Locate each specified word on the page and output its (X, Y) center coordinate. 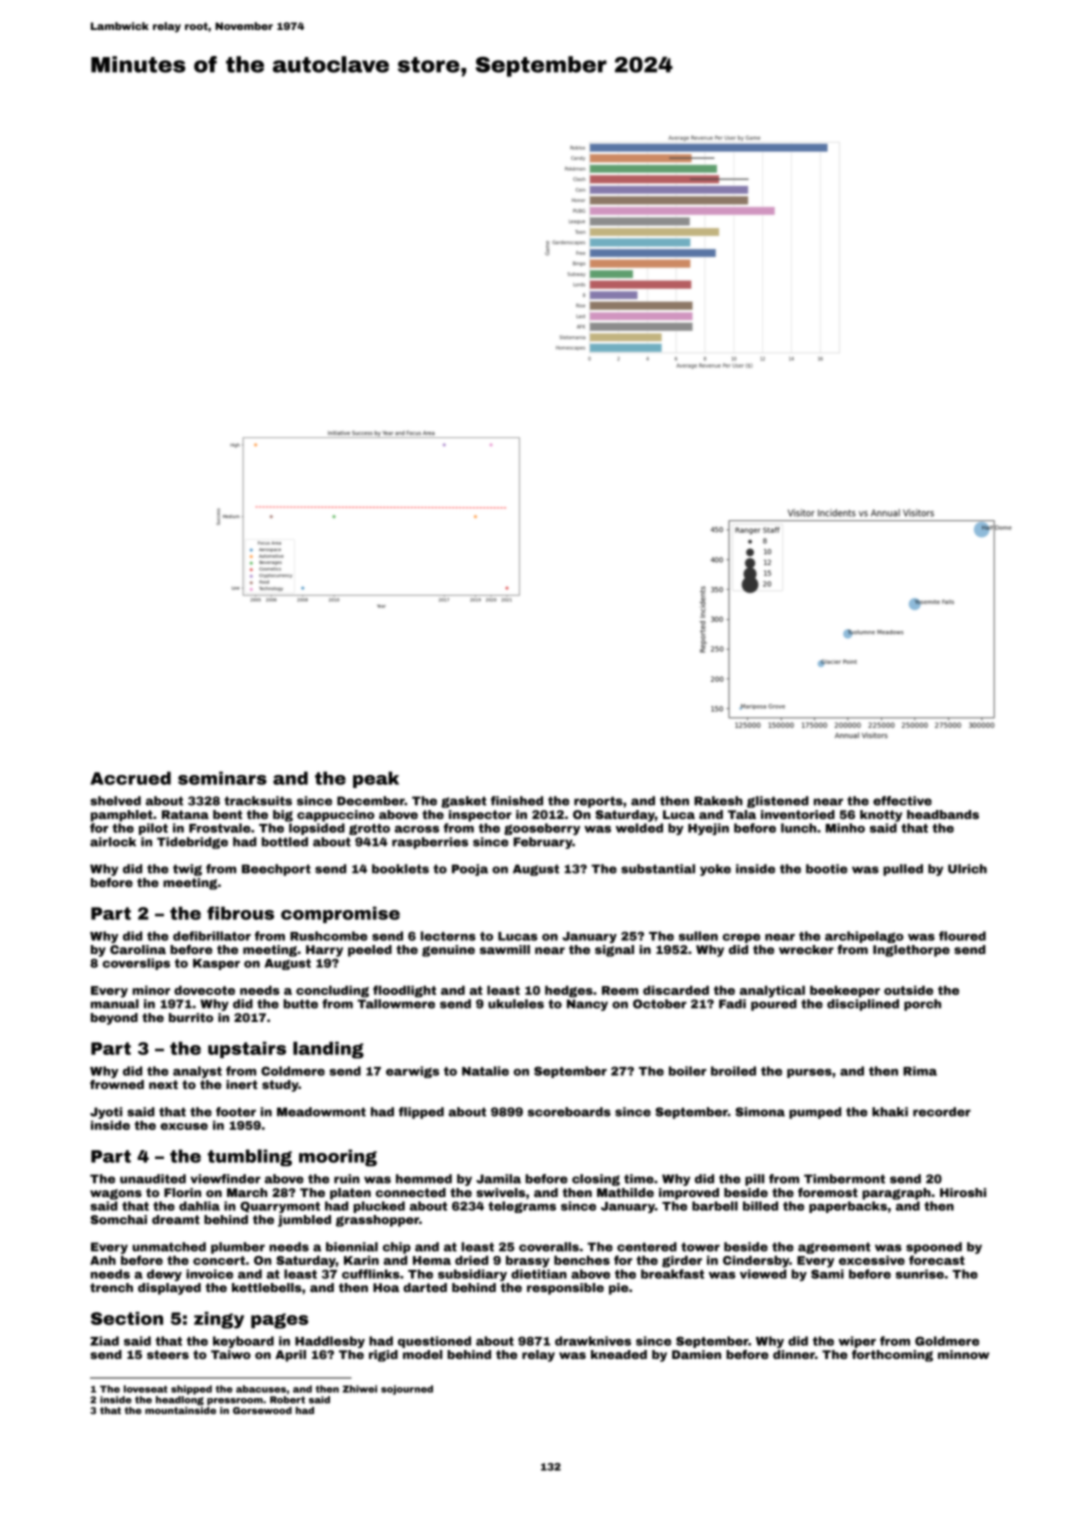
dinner (794, 1354)
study (280, 1086)
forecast (937, 1260)
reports (598, 802)
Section (127, 1318)
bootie (827, 869)
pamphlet (122, 816)
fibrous (240, 913)
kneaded (619, 1354)
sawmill (505, 949)
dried (471, 1260)
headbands (943, 814)
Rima (920, 1071)
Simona (760, 1112)
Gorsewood (262, 1410)
